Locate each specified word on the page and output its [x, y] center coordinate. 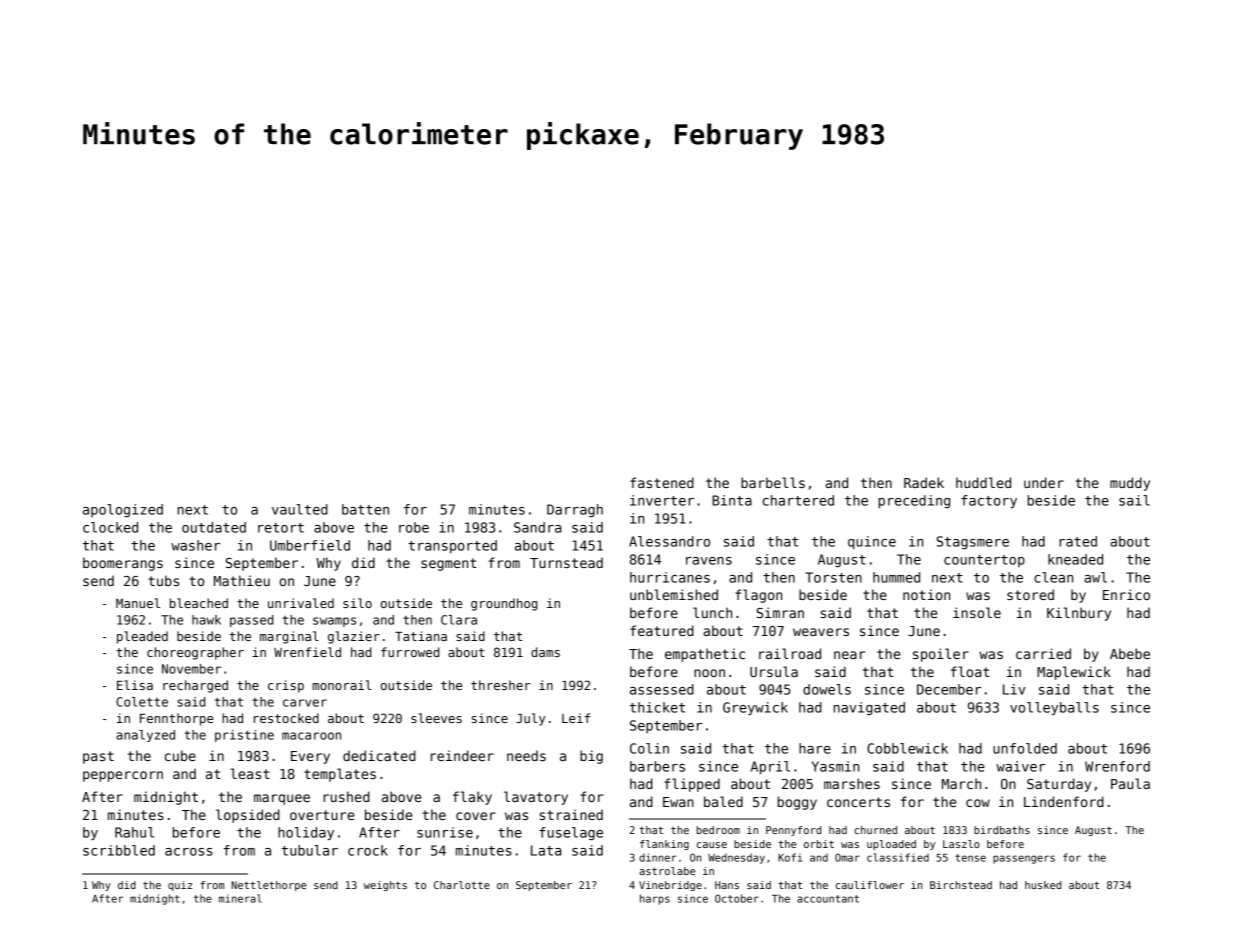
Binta [732, 500]
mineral [240, 898]
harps [655, 899]
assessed [662, 689]
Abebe [1130, 653]
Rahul [134, 832]
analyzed [145, 736]
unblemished [674, 594]
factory [989, 502]
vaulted [300, 509]
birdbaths [1002, 830]
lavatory [536, 798]
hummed [896, 577]
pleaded [142, 637]
